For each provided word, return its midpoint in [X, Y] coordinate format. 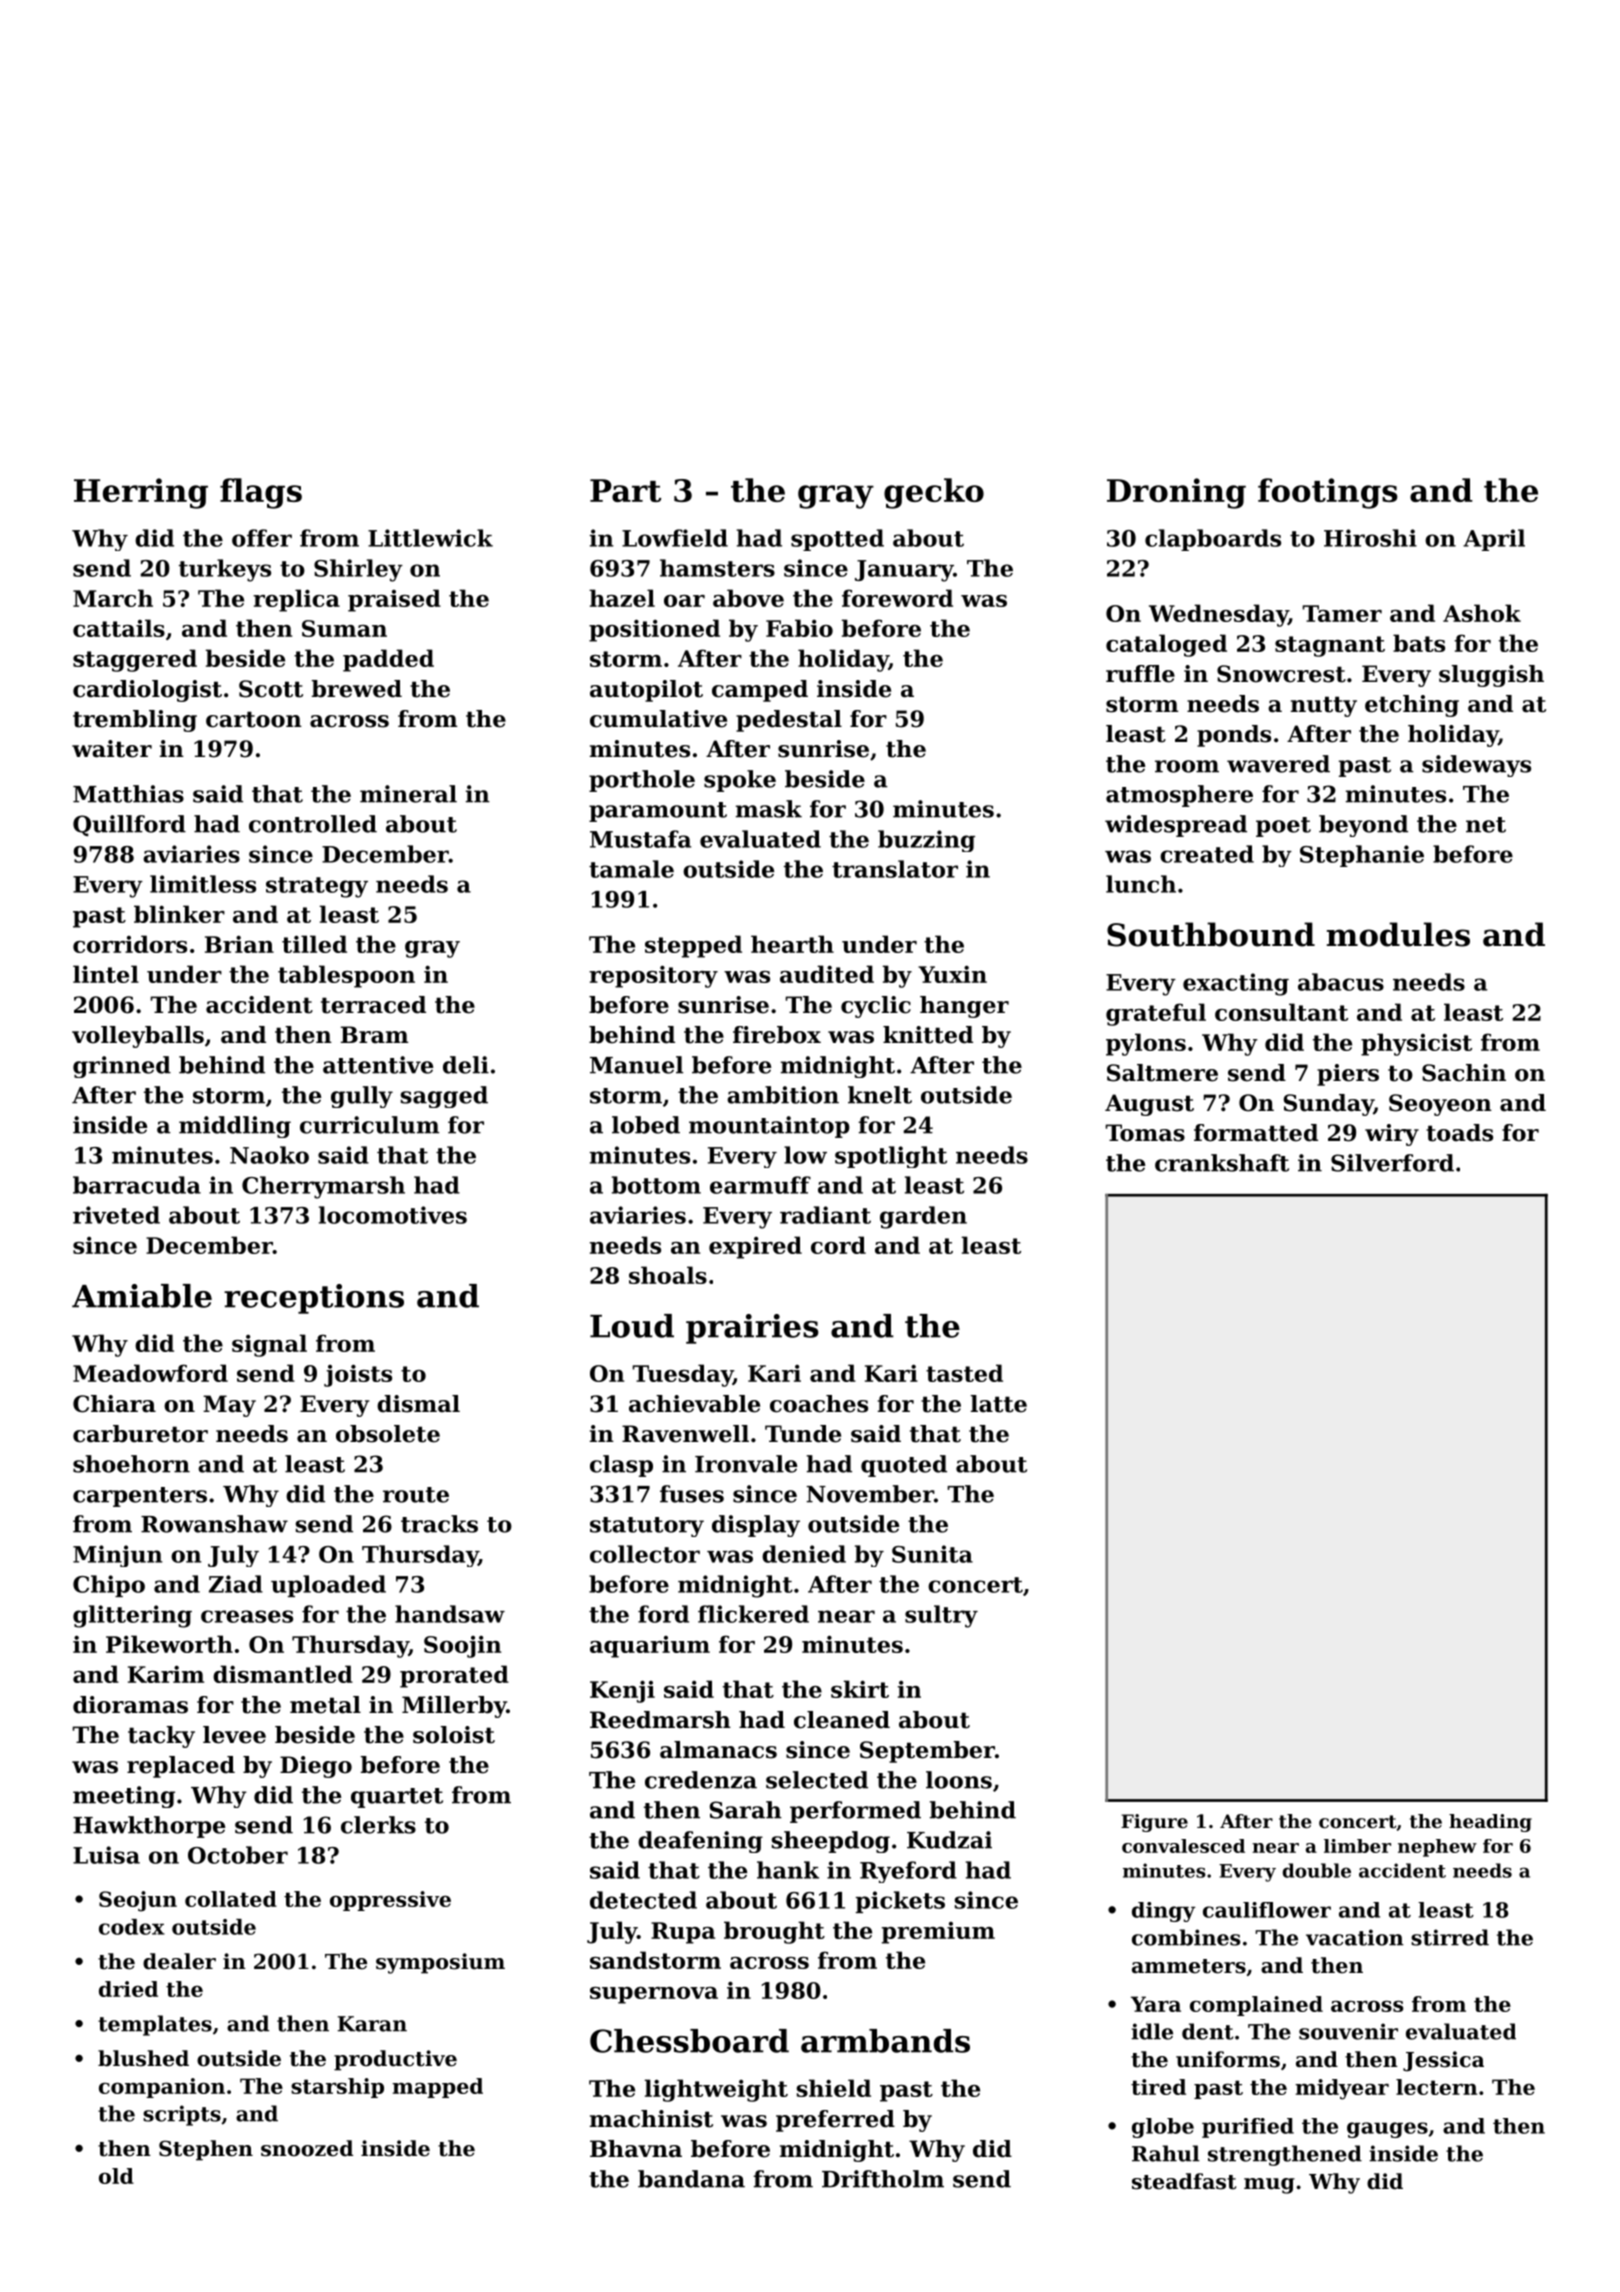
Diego [316, 1767]
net [1486, 825]
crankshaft [1222, 1163]
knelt [880, 1095]
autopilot [646, 691]
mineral [408, 794]
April [1494, 540]
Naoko [269, 1155]
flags [261, 493]
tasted [964, 1373]
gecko [934, 493]
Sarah [746, 1810]
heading [1490, 1823]
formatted [1256, 1133]
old [116, 2176]
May [229, 1406]
